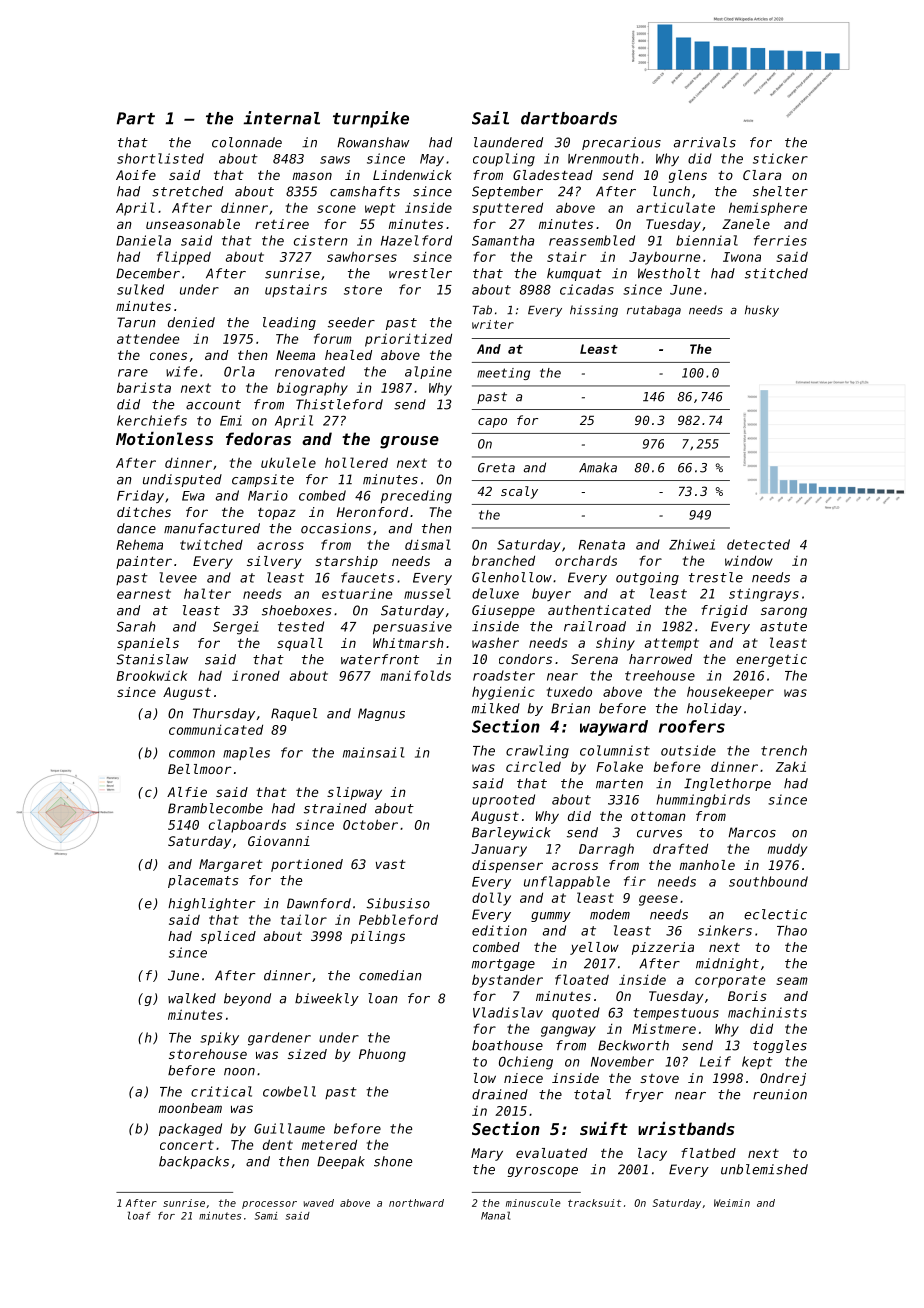  I want to click on common, so click(192, 754).
